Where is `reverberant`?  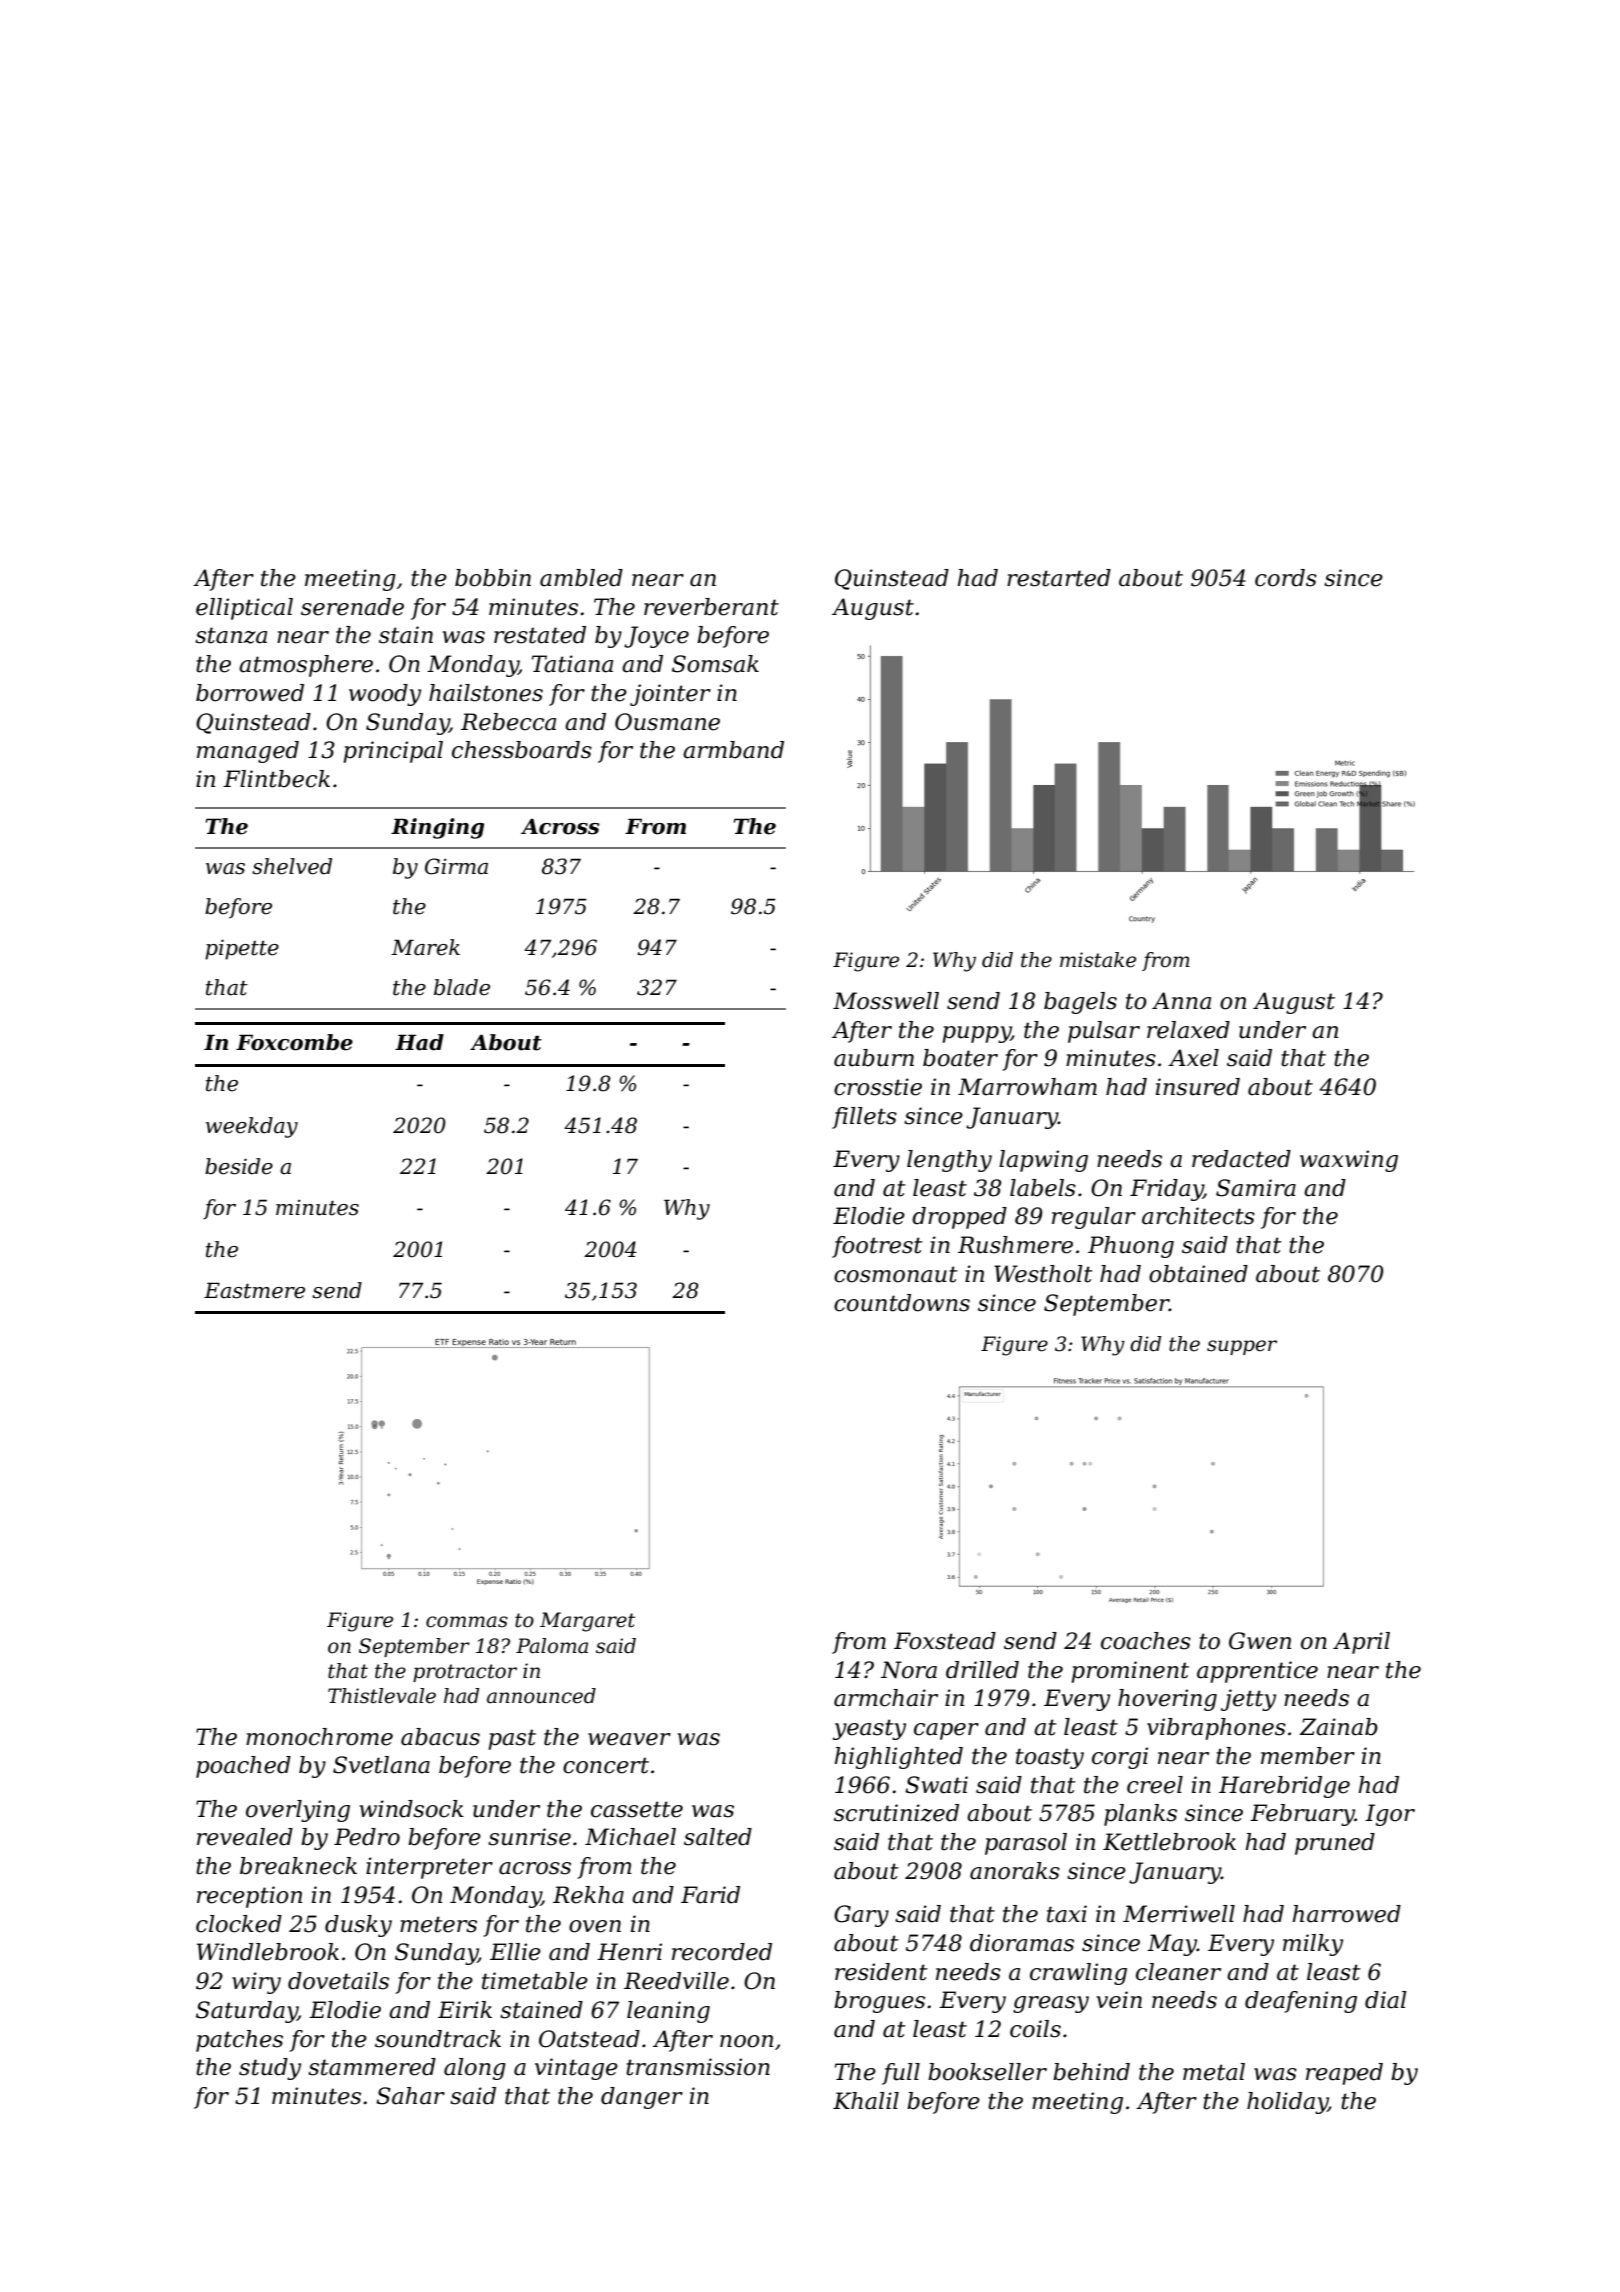
reverberant is located at coordinates (711, 607).
